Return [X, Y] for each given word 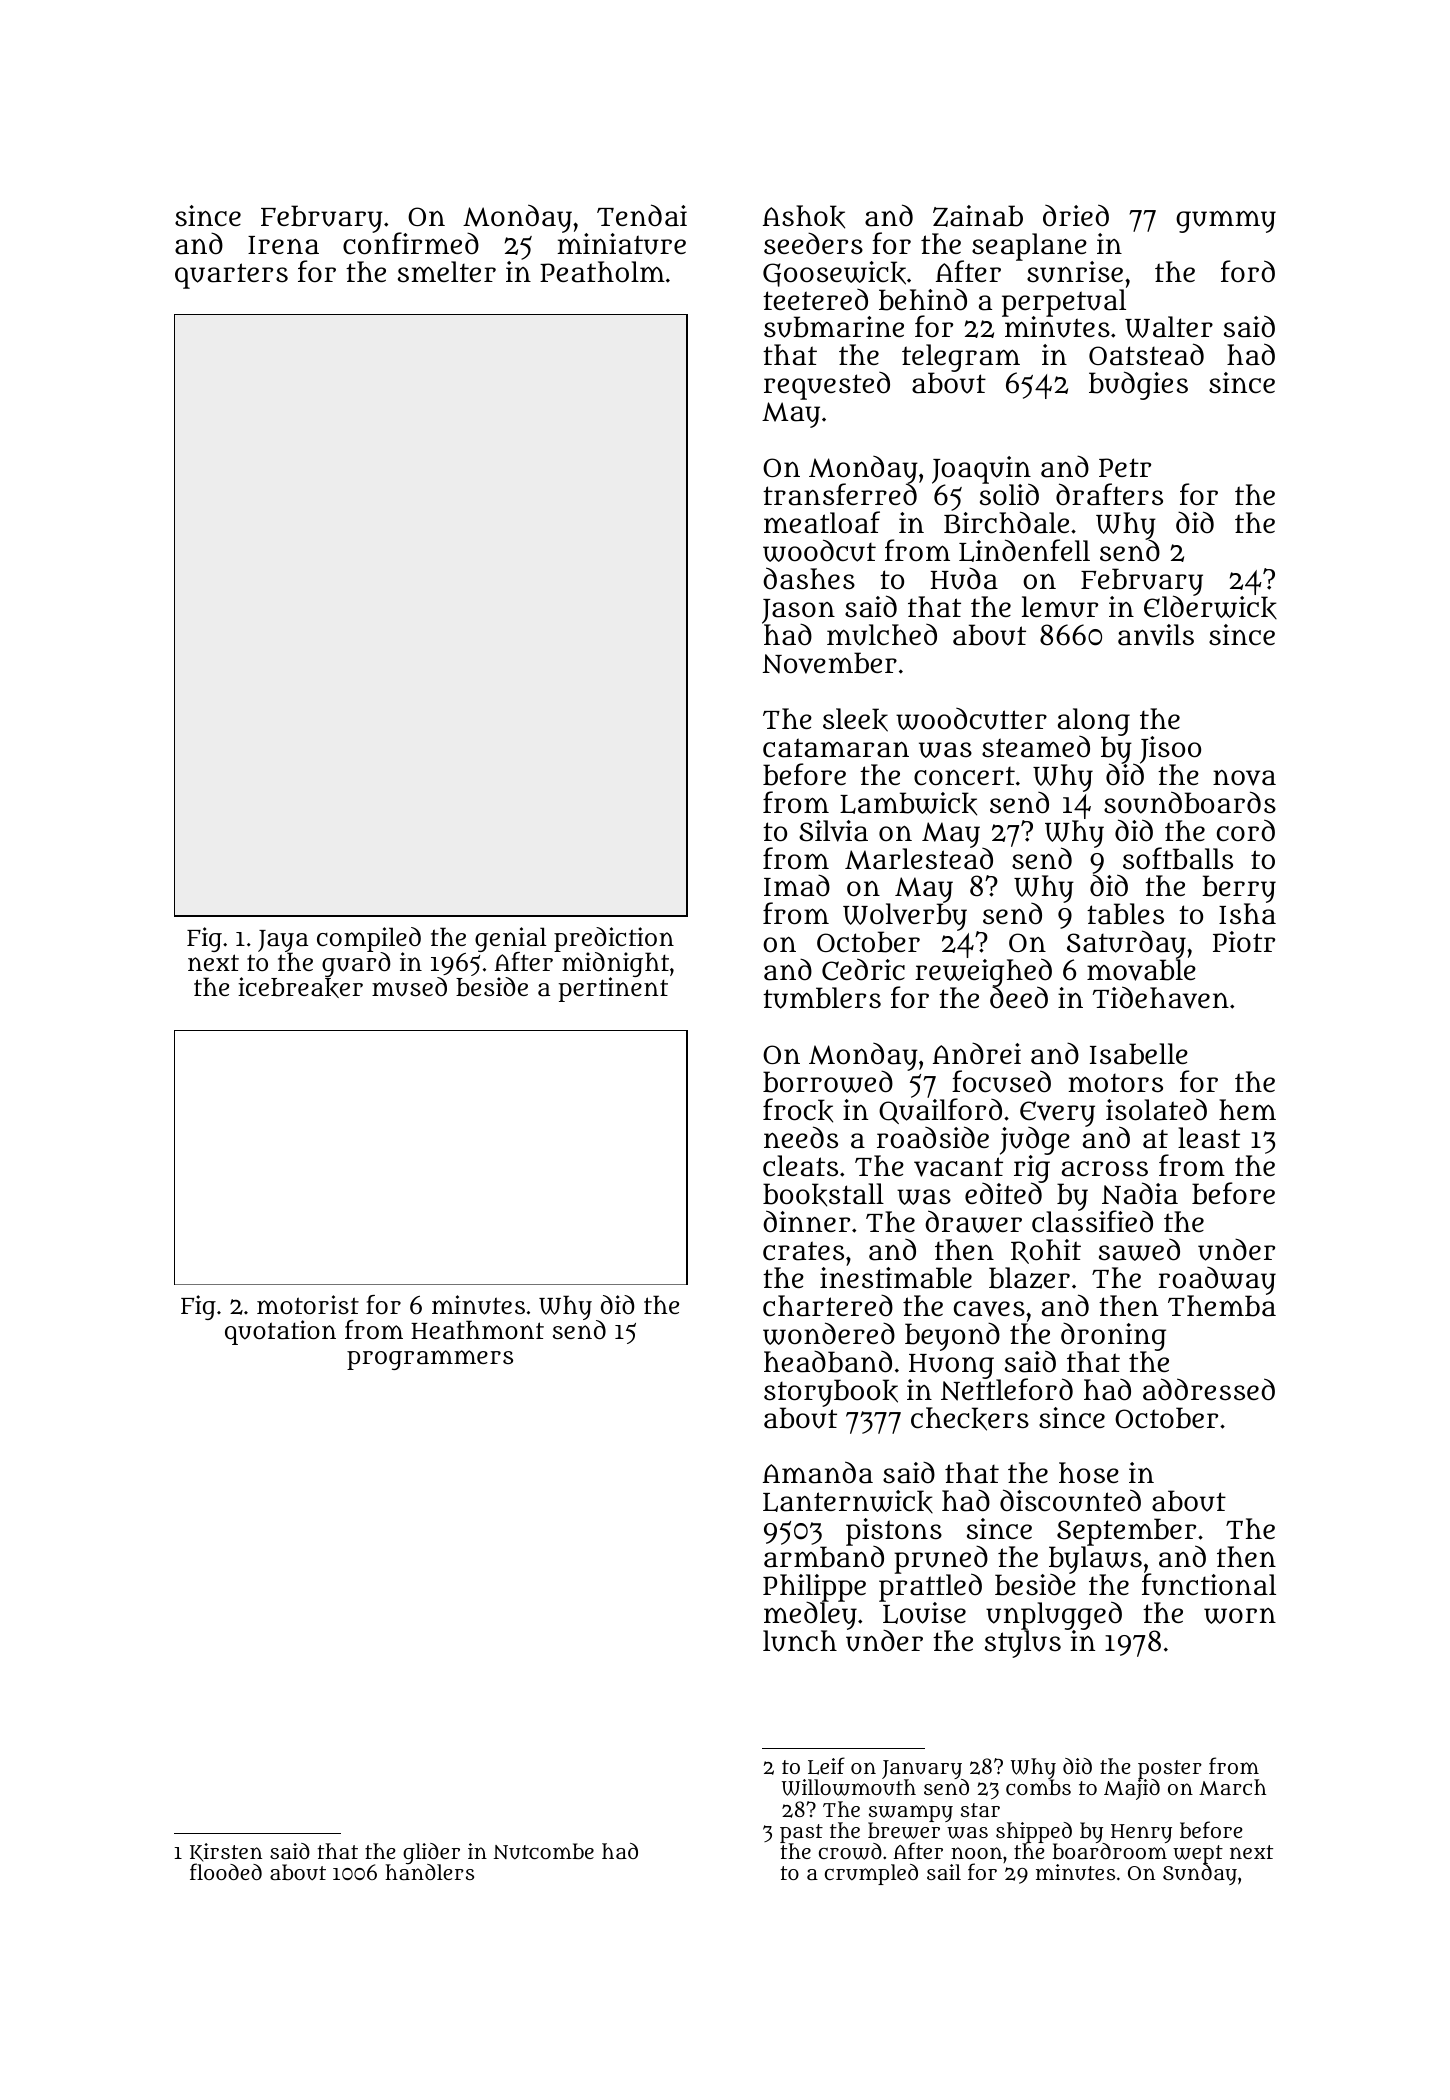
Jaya [283, 941]
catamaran [836, 748]
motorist [308, 1304]
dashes [809, 578]
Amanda [818, 1472]
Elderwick [1210, 607]
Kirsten [226, 1852]
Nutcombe [543, 1851]
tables [1125, 914]
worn [1240, 1616]
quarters [231, 276]
